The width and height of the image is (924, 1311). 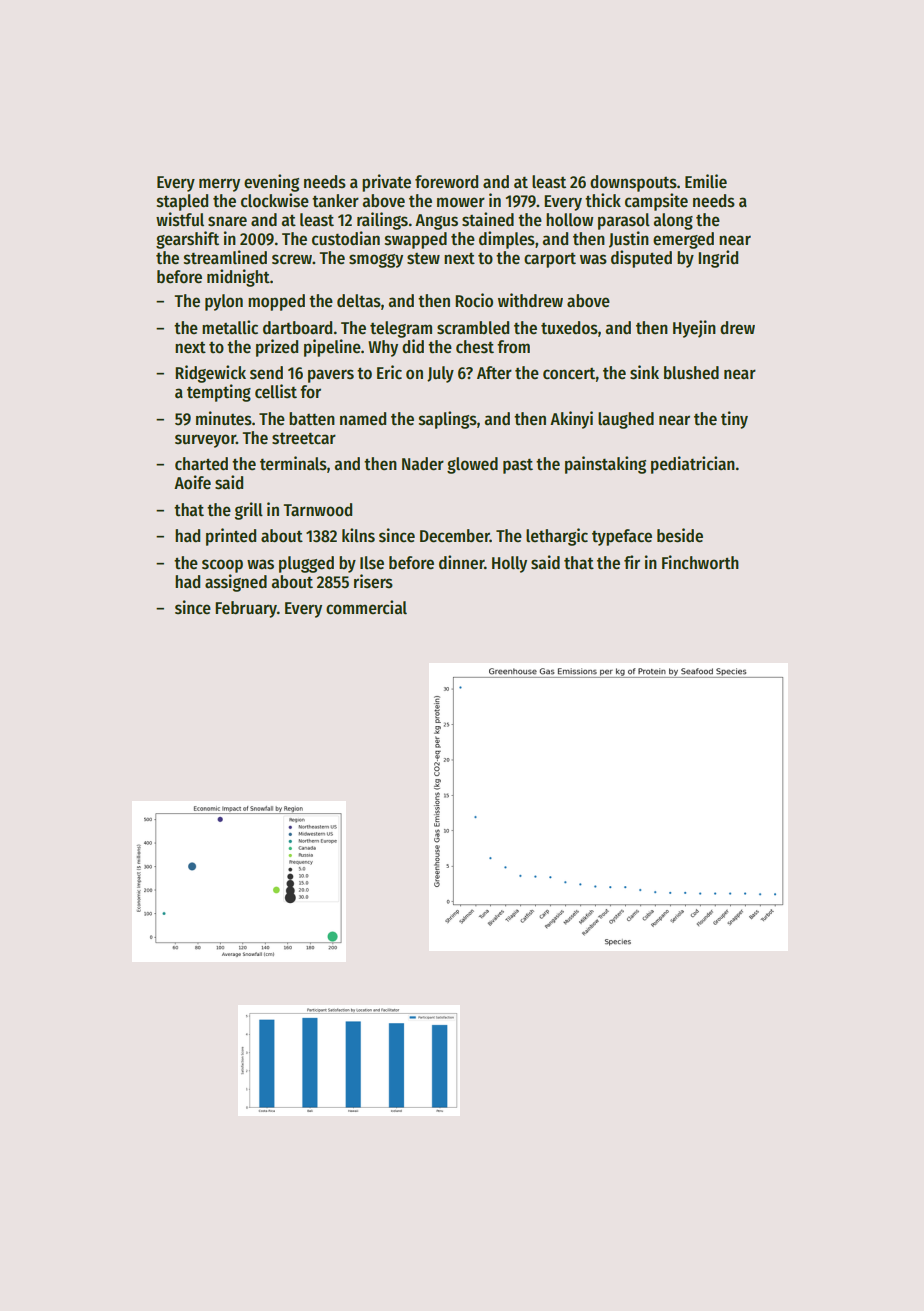 What do you see at coordinates (416, 240) in the image?
I see `swapped` at bounding box center [416, 240].
